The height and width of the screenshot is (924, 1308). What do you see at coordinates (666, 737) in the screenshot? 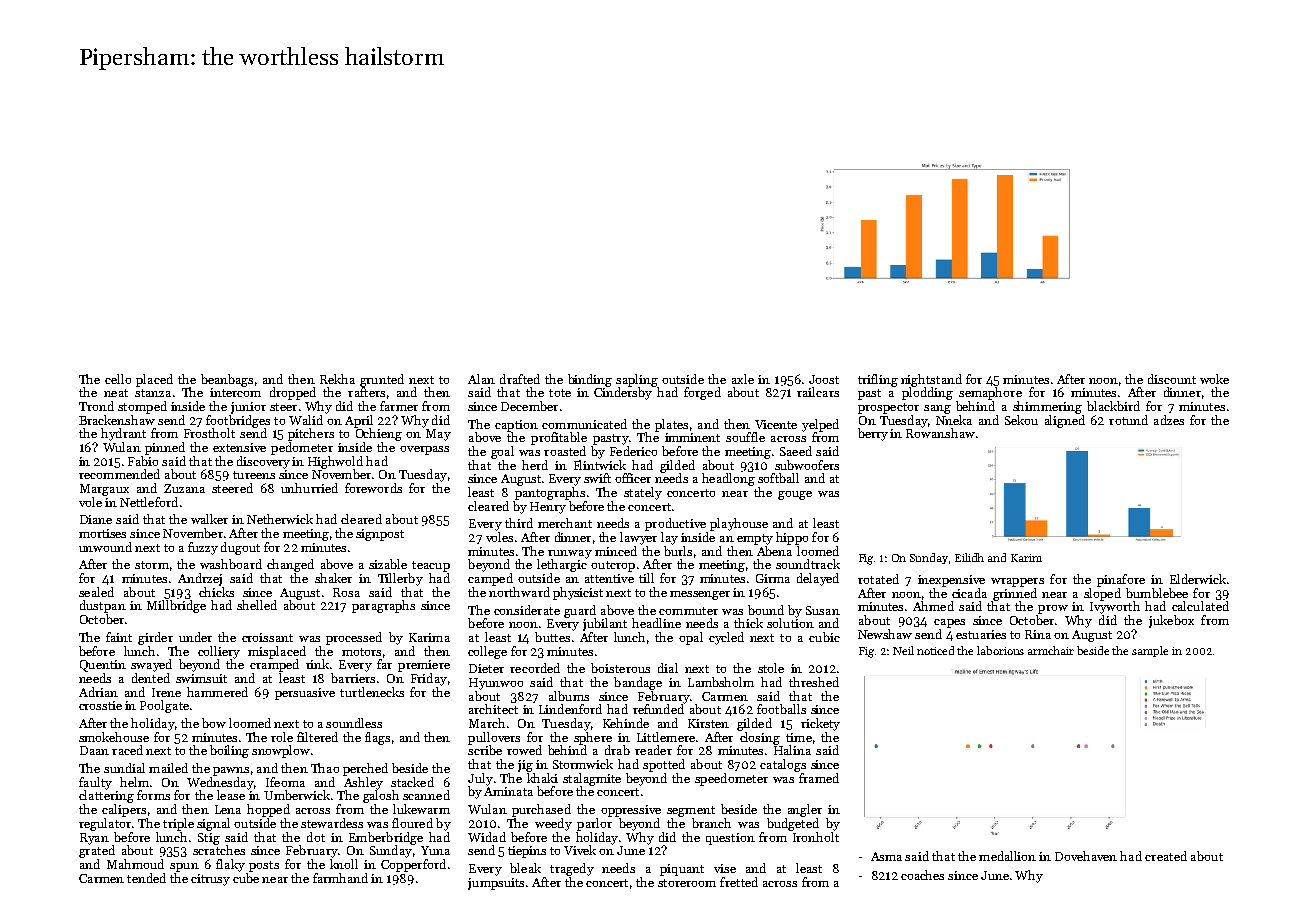
I see `Littlemere` at bounding box center [666, 737].
